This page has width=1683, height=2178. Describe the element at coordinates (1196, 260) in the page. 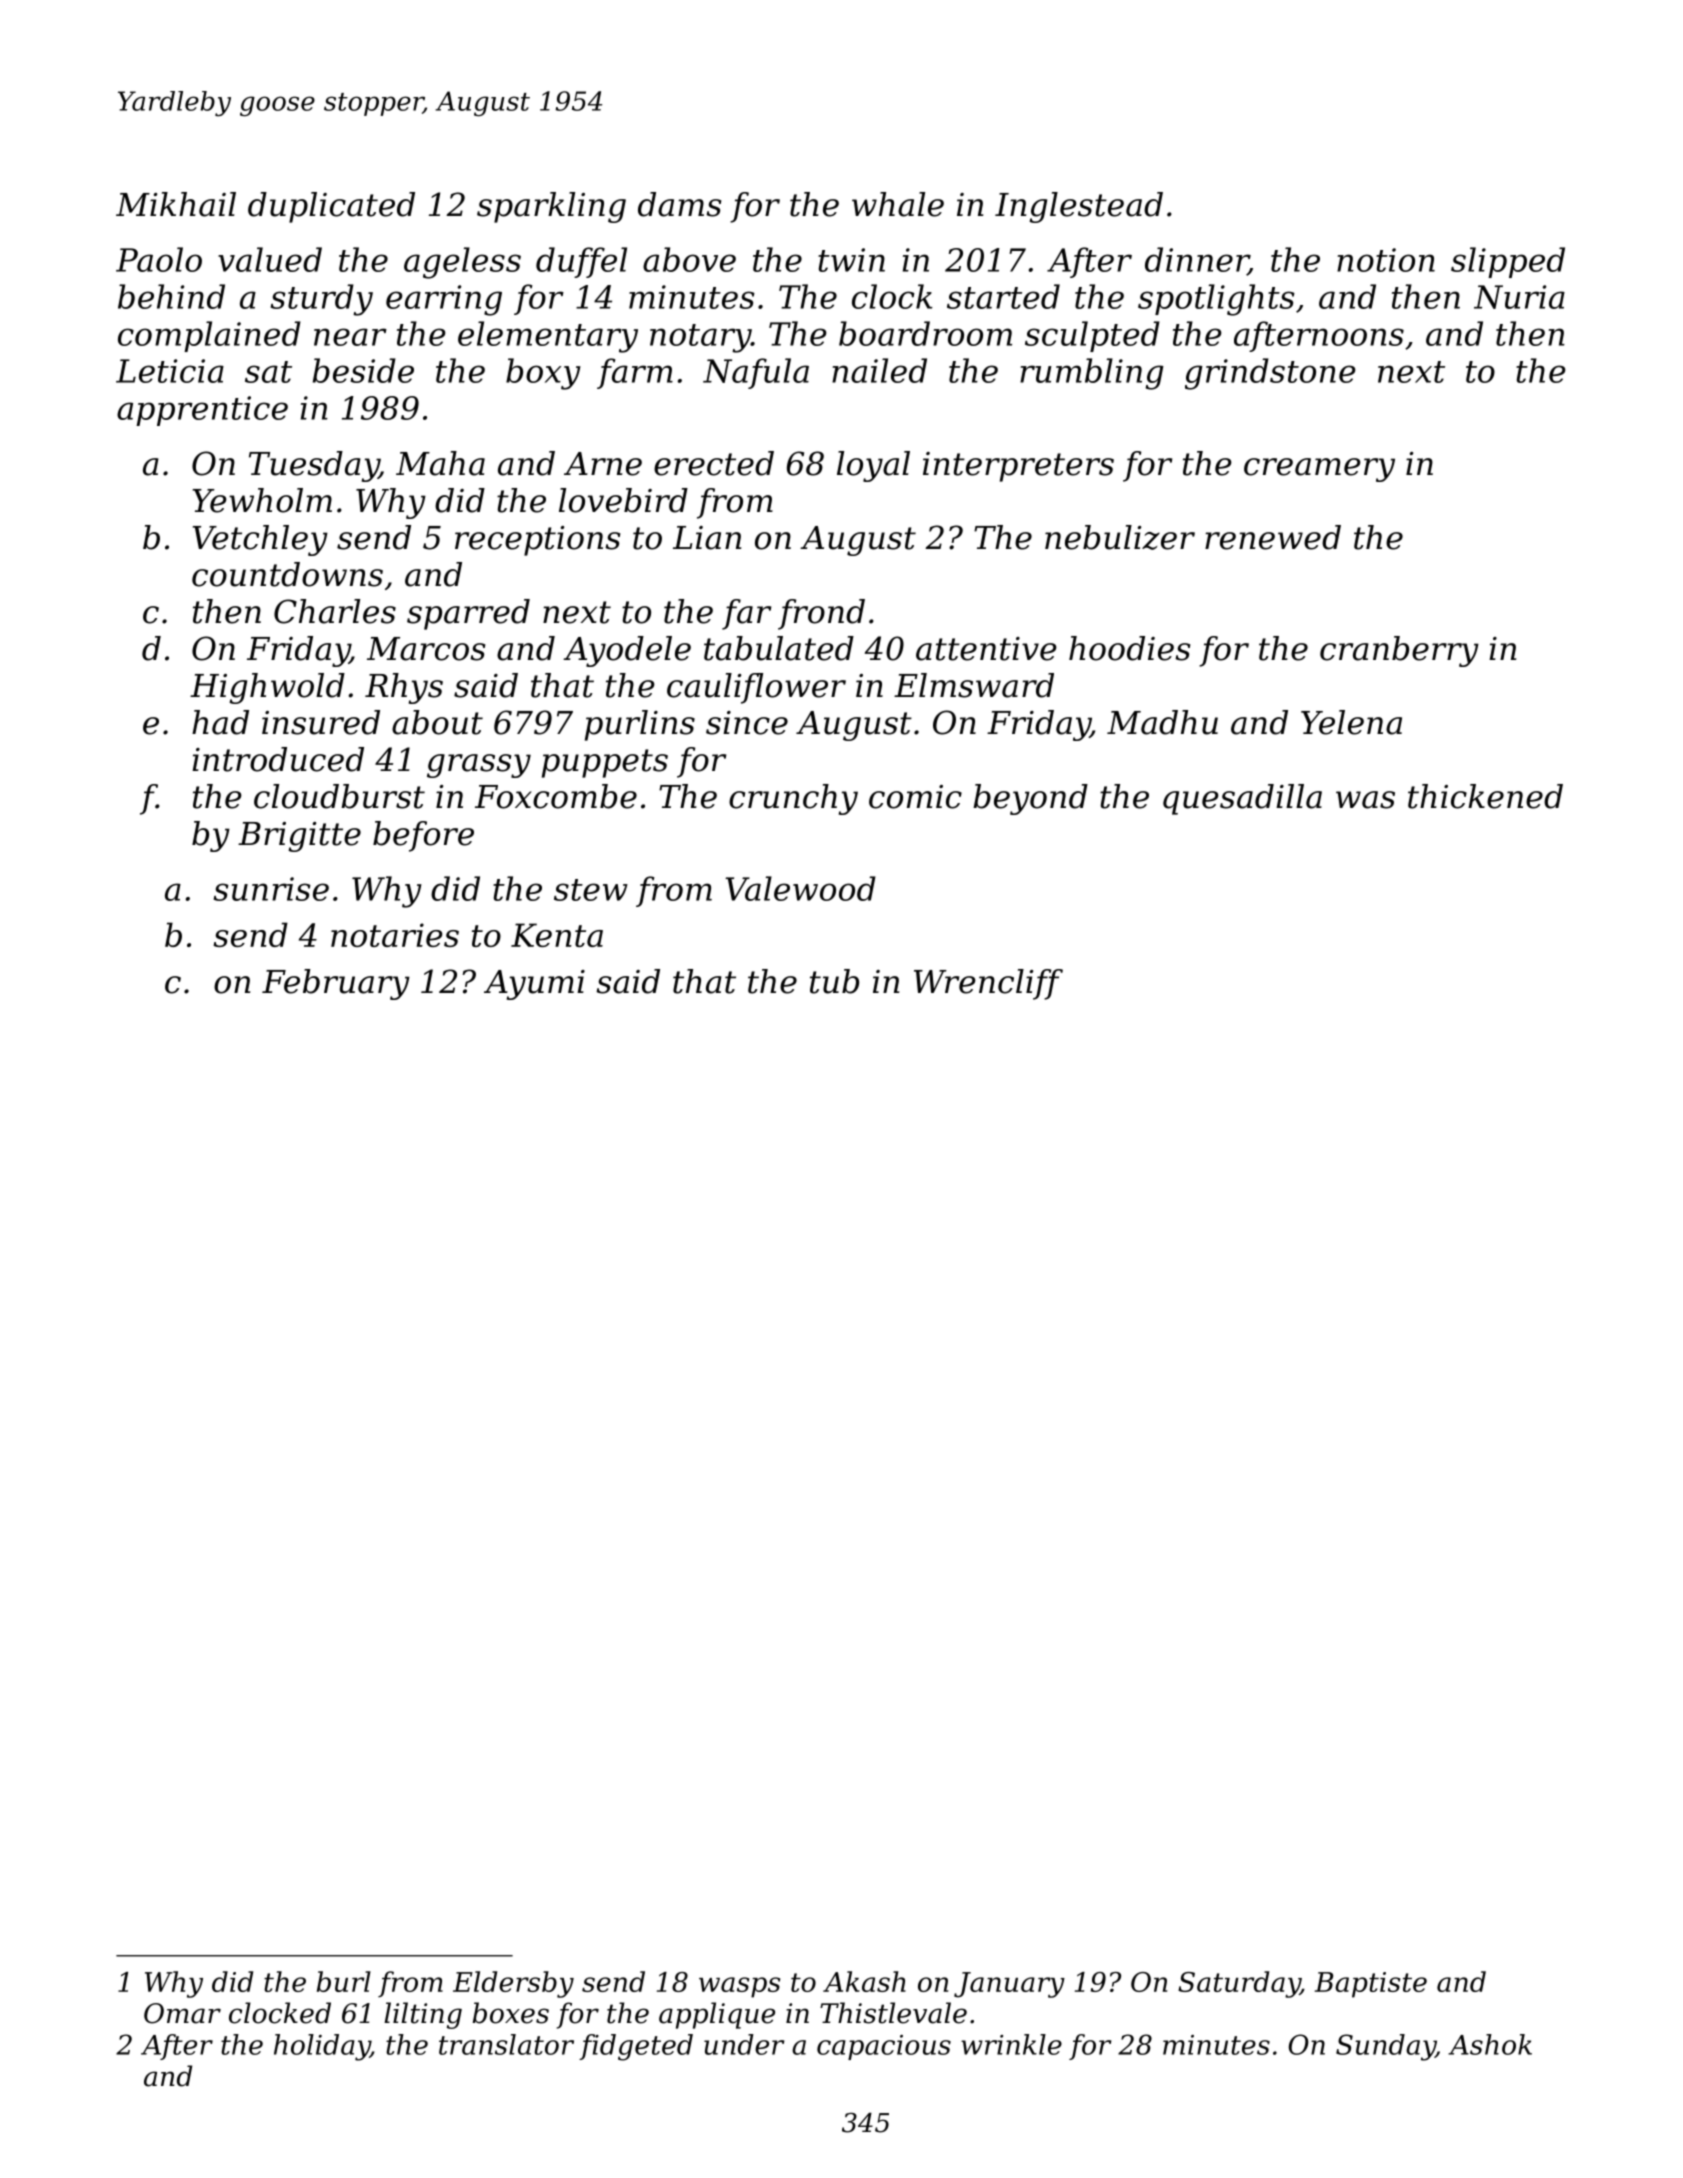

I see `dinner` at that location.
